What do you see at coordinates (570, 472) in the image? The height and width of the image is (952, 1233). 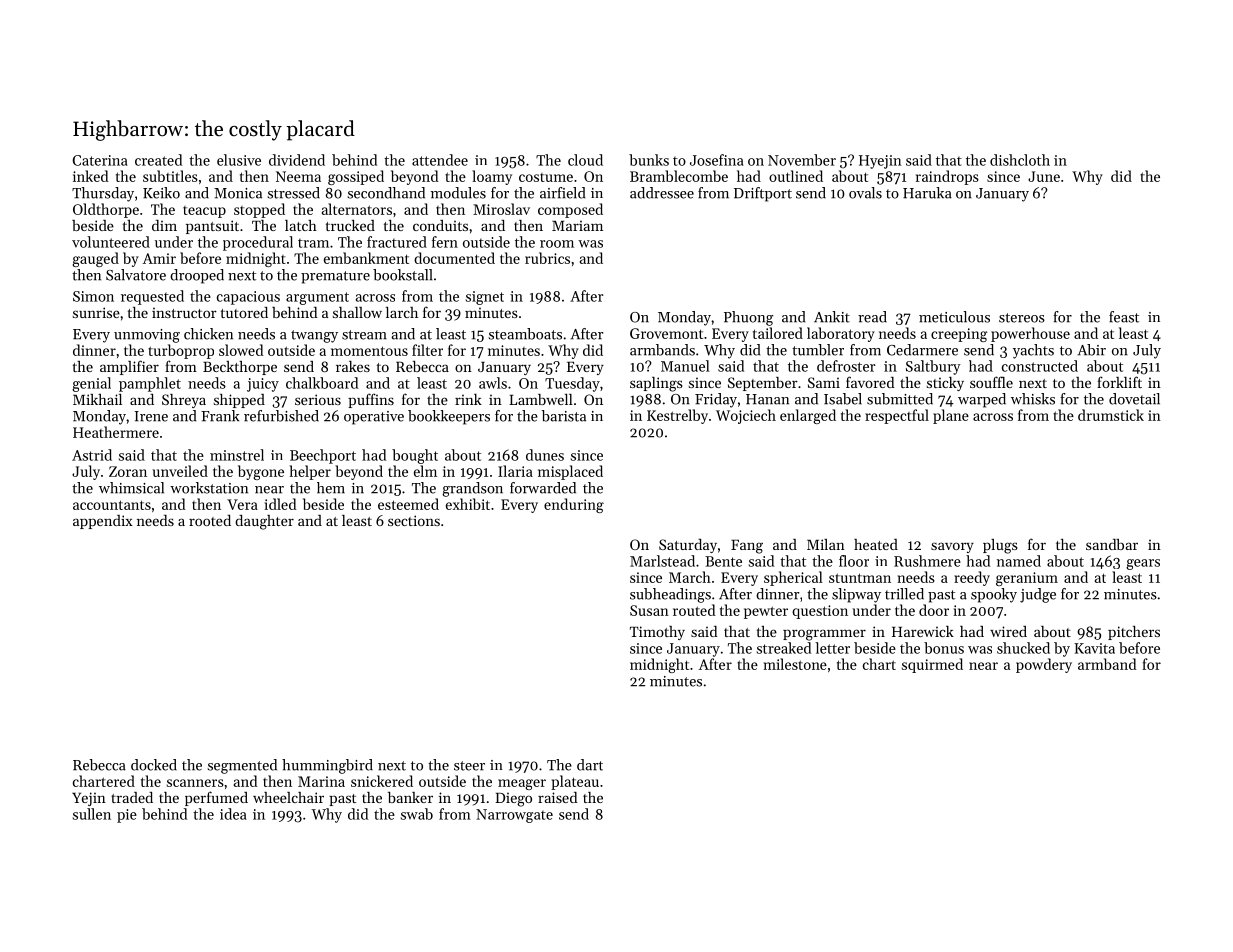 I see `misplaced` at bounding box center [570, 472].
